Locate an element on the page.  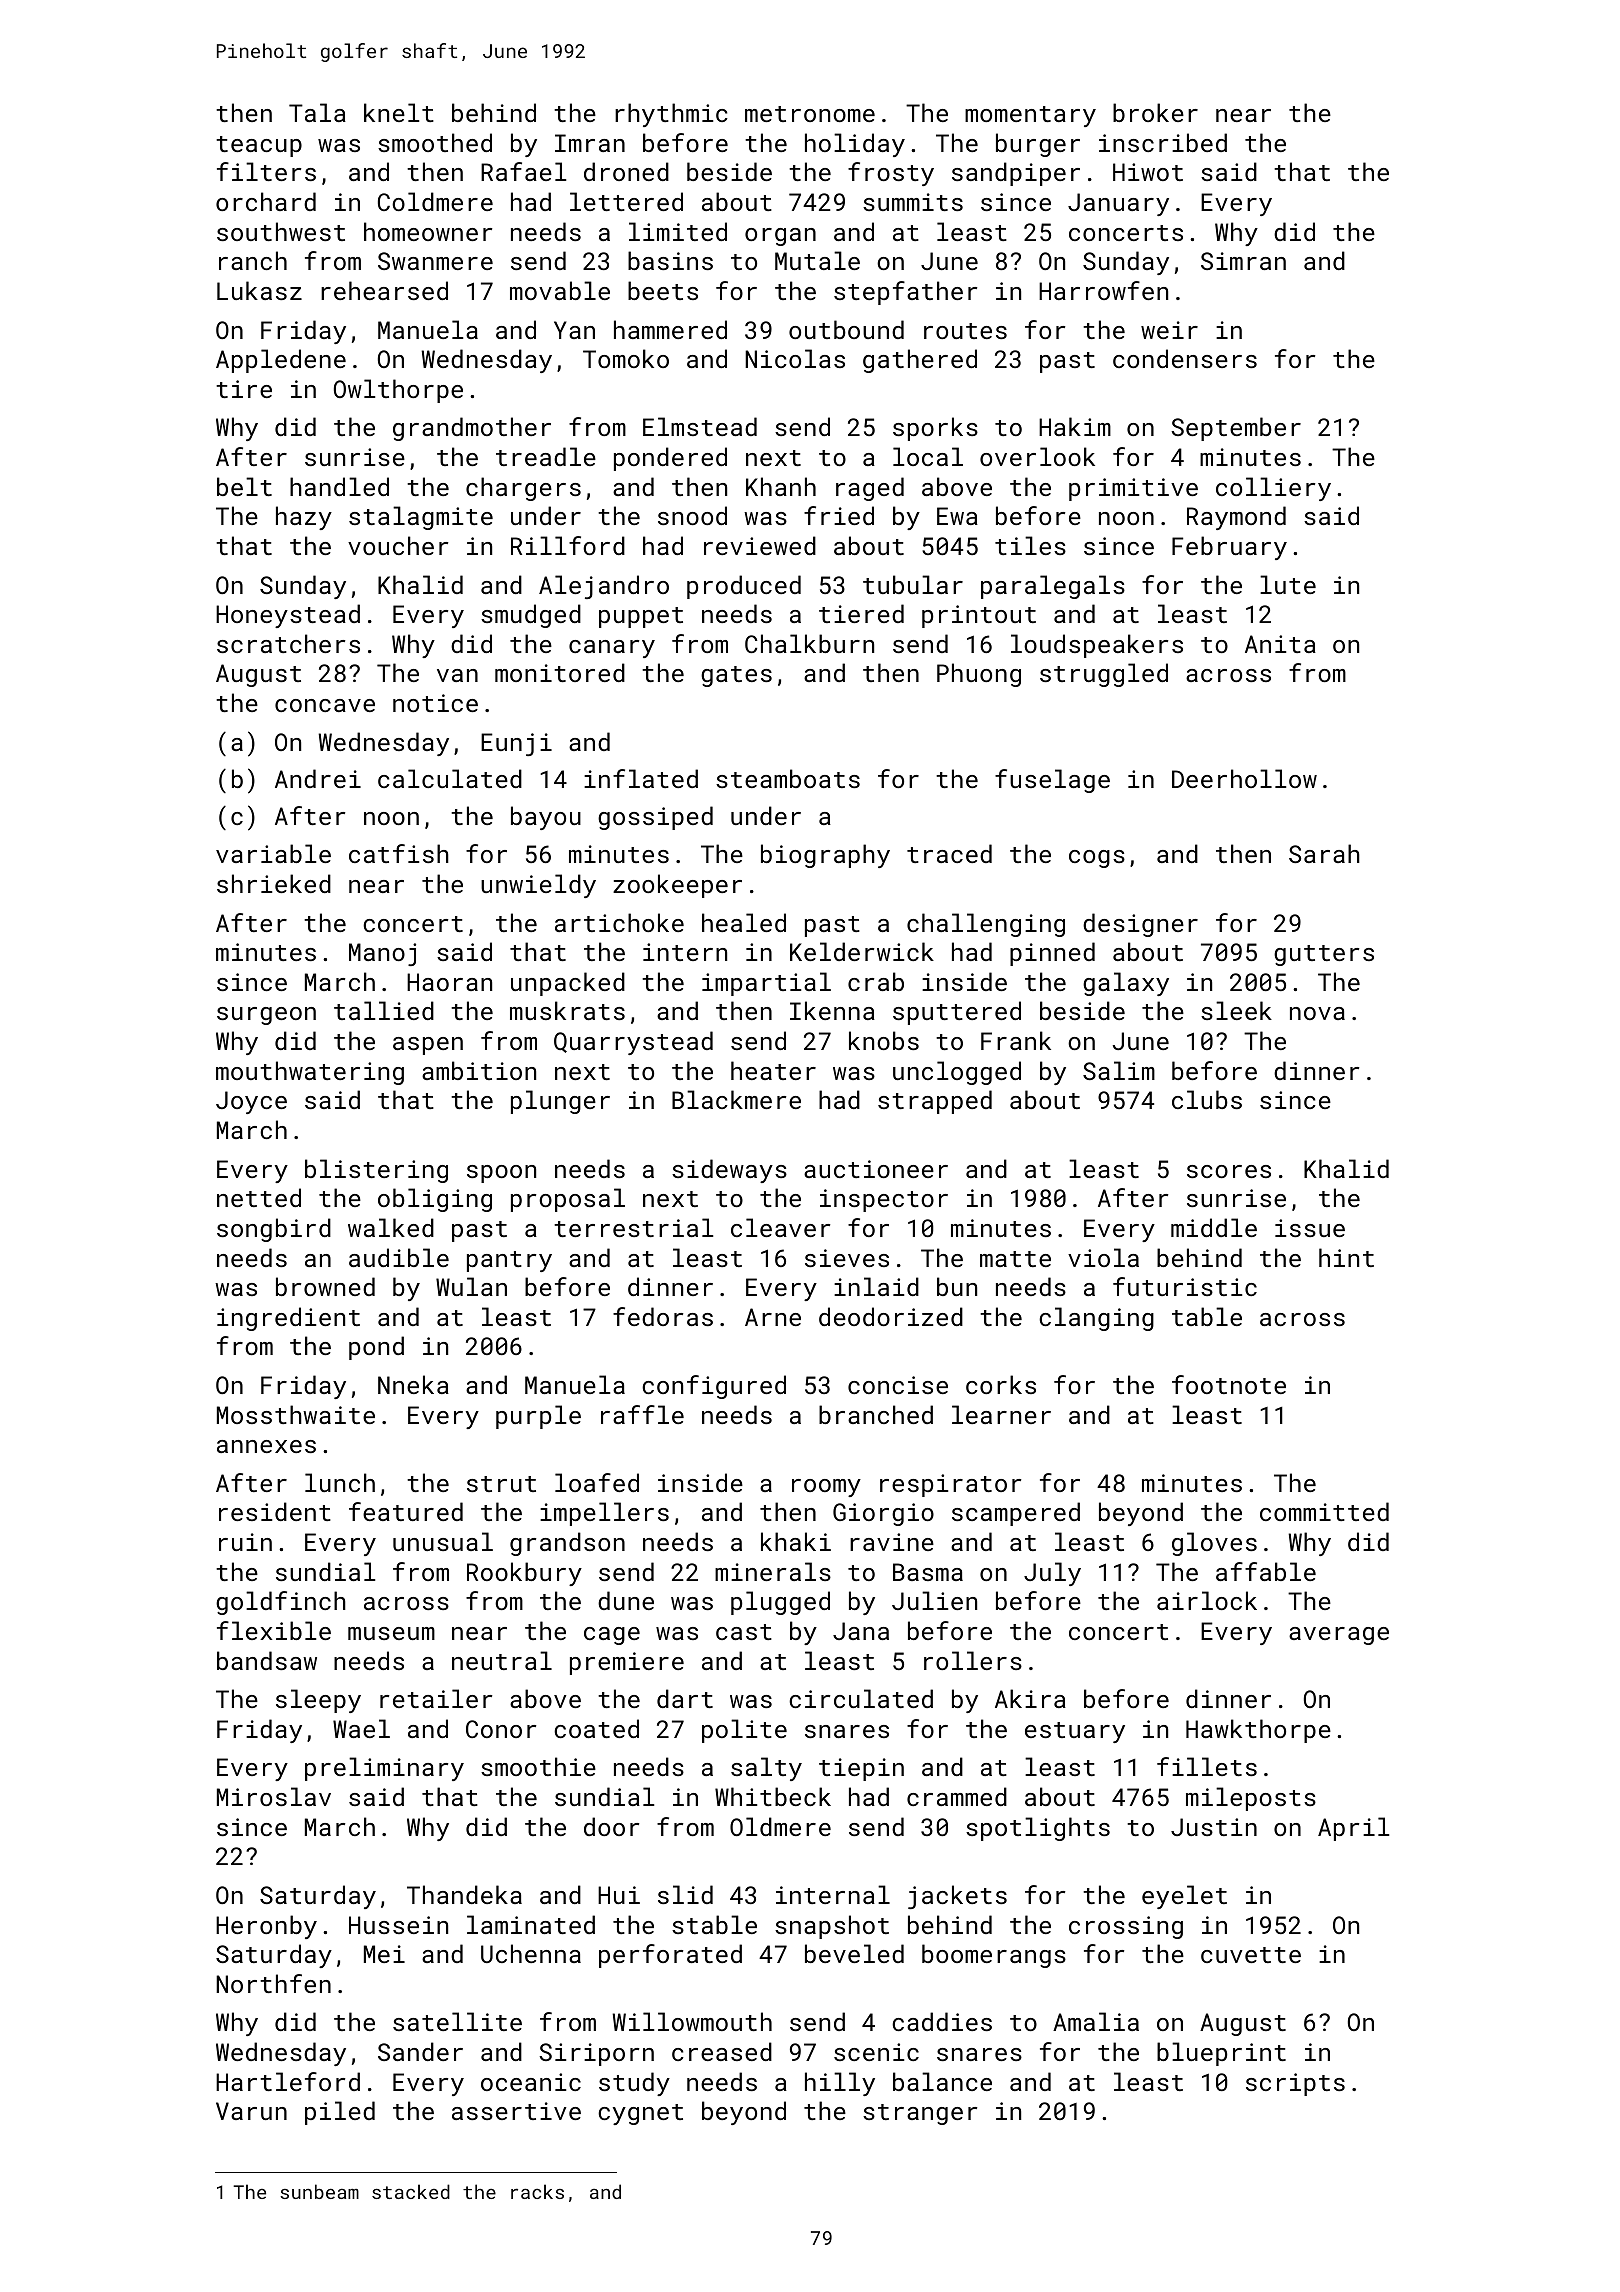
sunbeam is located at coordinates (319, 2191).
